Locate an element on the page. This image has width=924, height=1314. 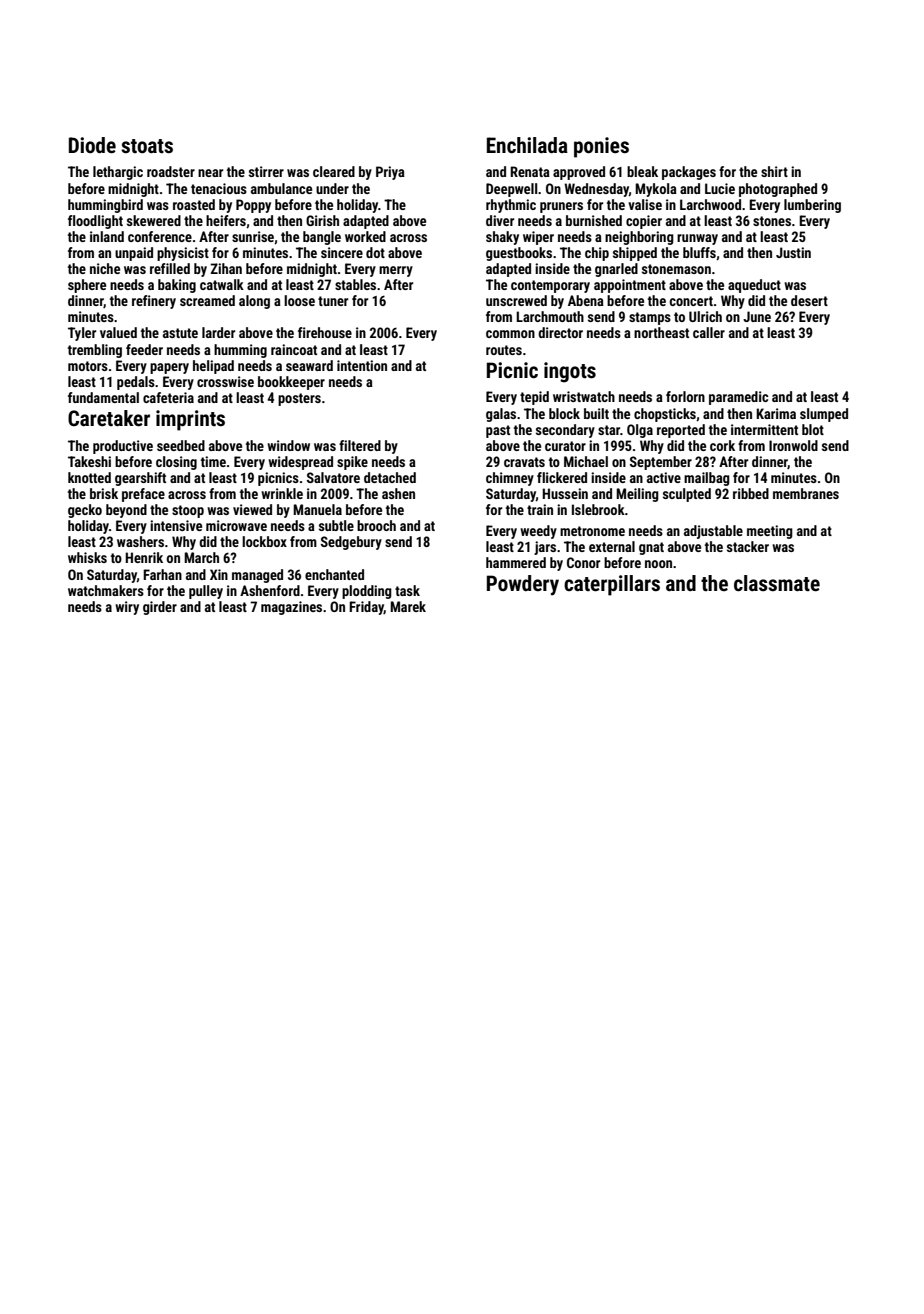
crosswise is located at coordinates (225, 381).
